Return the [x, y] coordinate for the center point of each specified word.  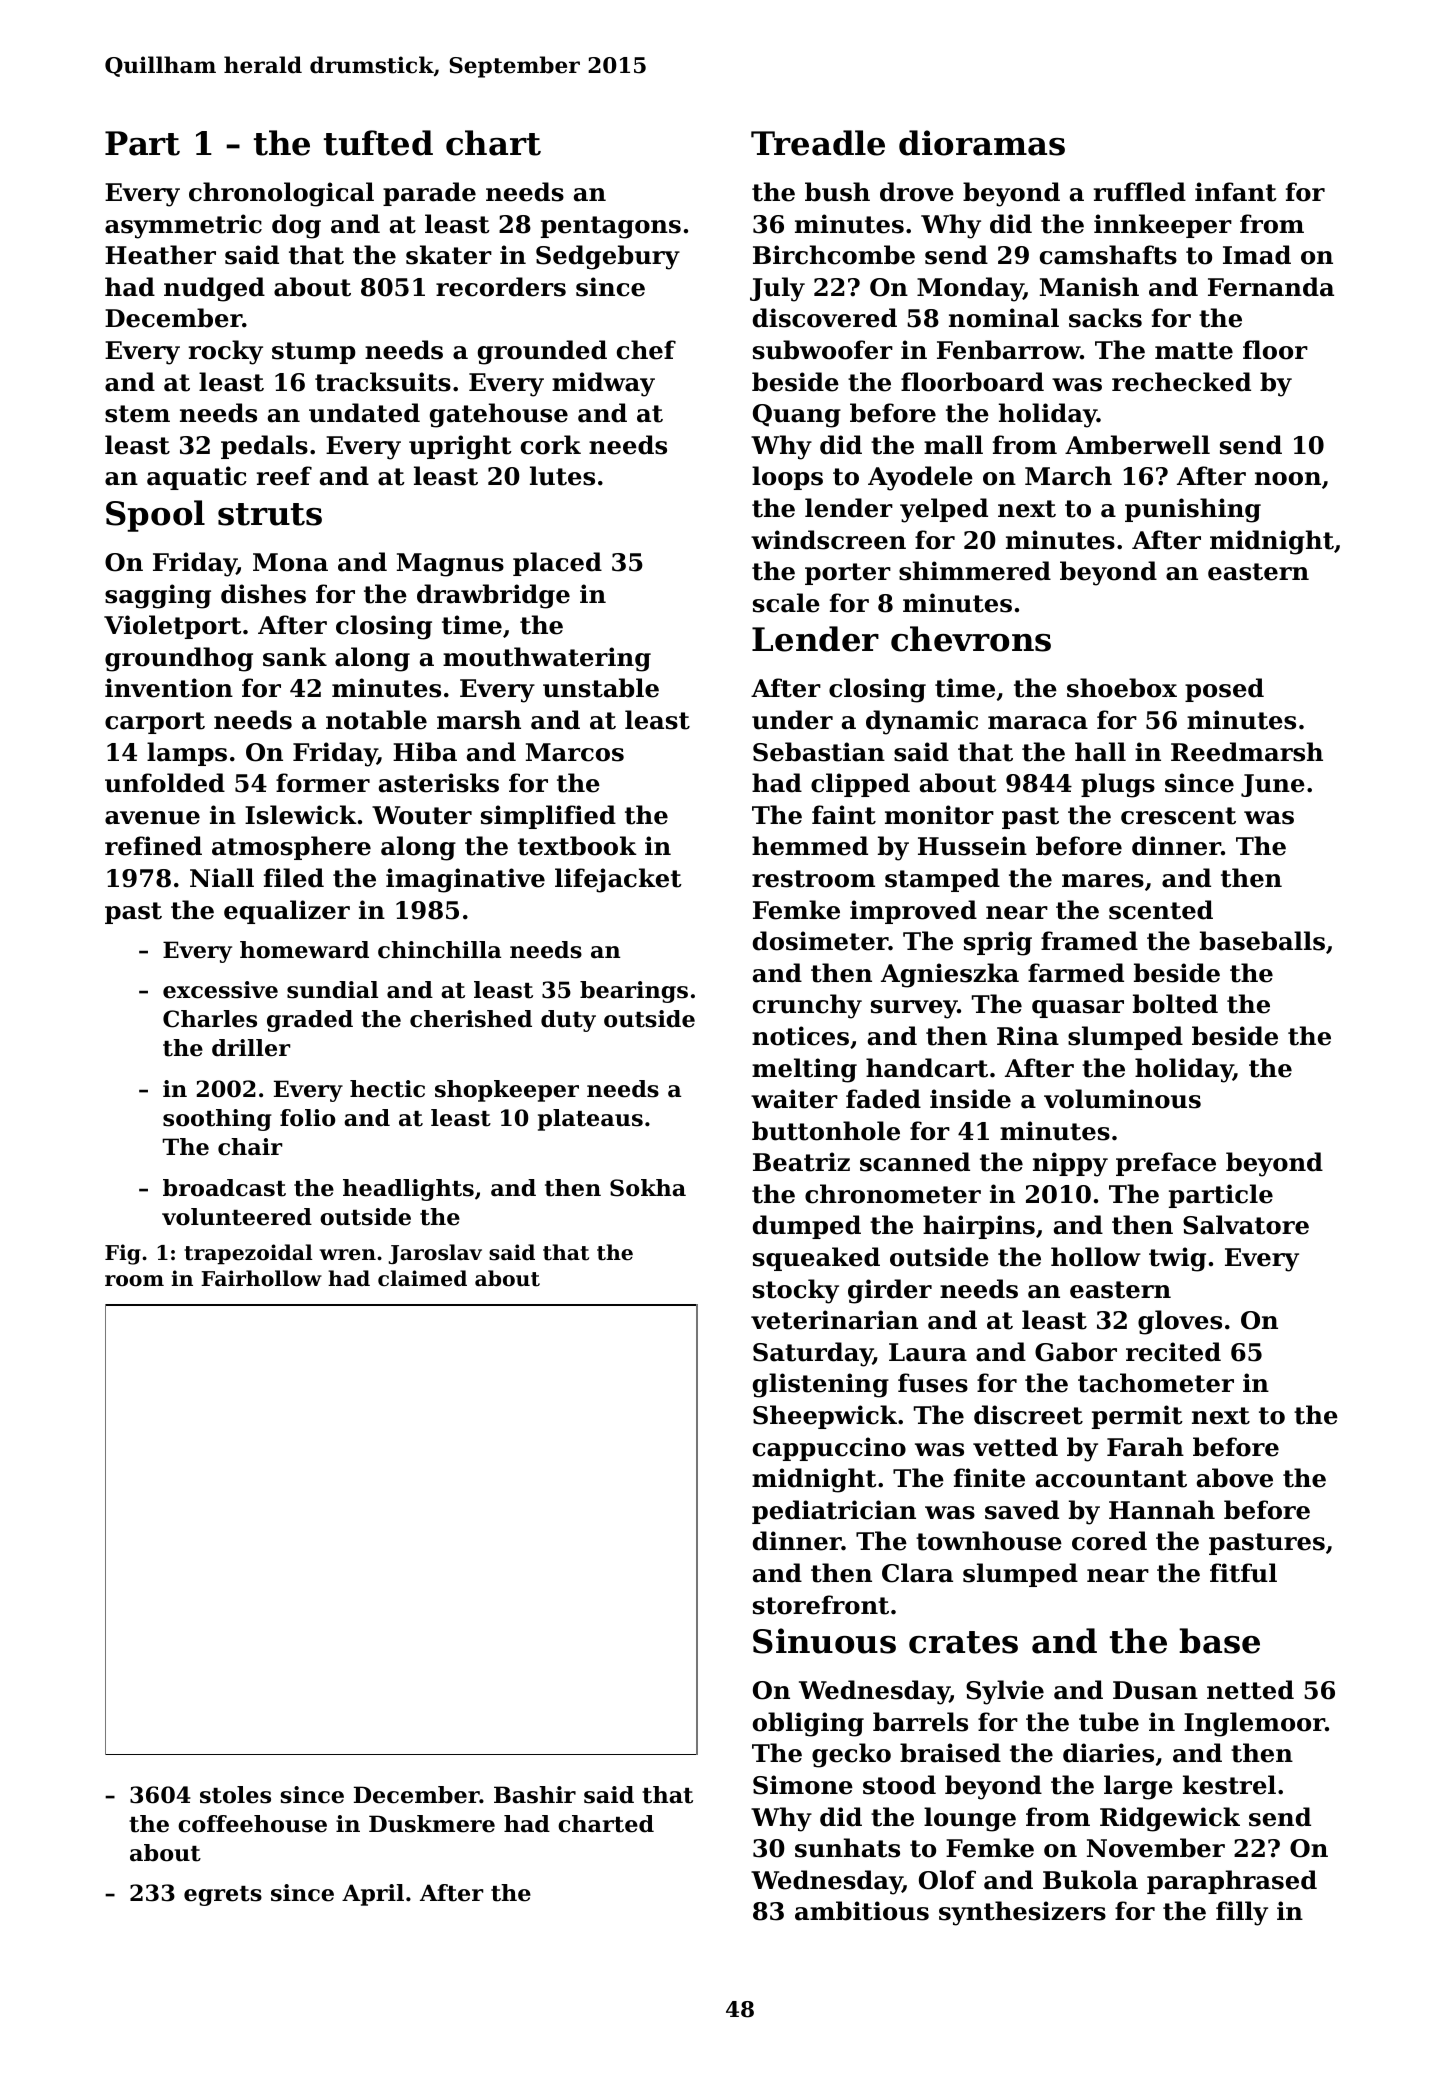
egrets [223, 1896]
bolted [1175, 1004]
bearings [634, 992]
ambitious [862, 1911]
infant [1236, 192]
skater [449, 255]
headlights [408, 1190]
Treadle [818, 143]
